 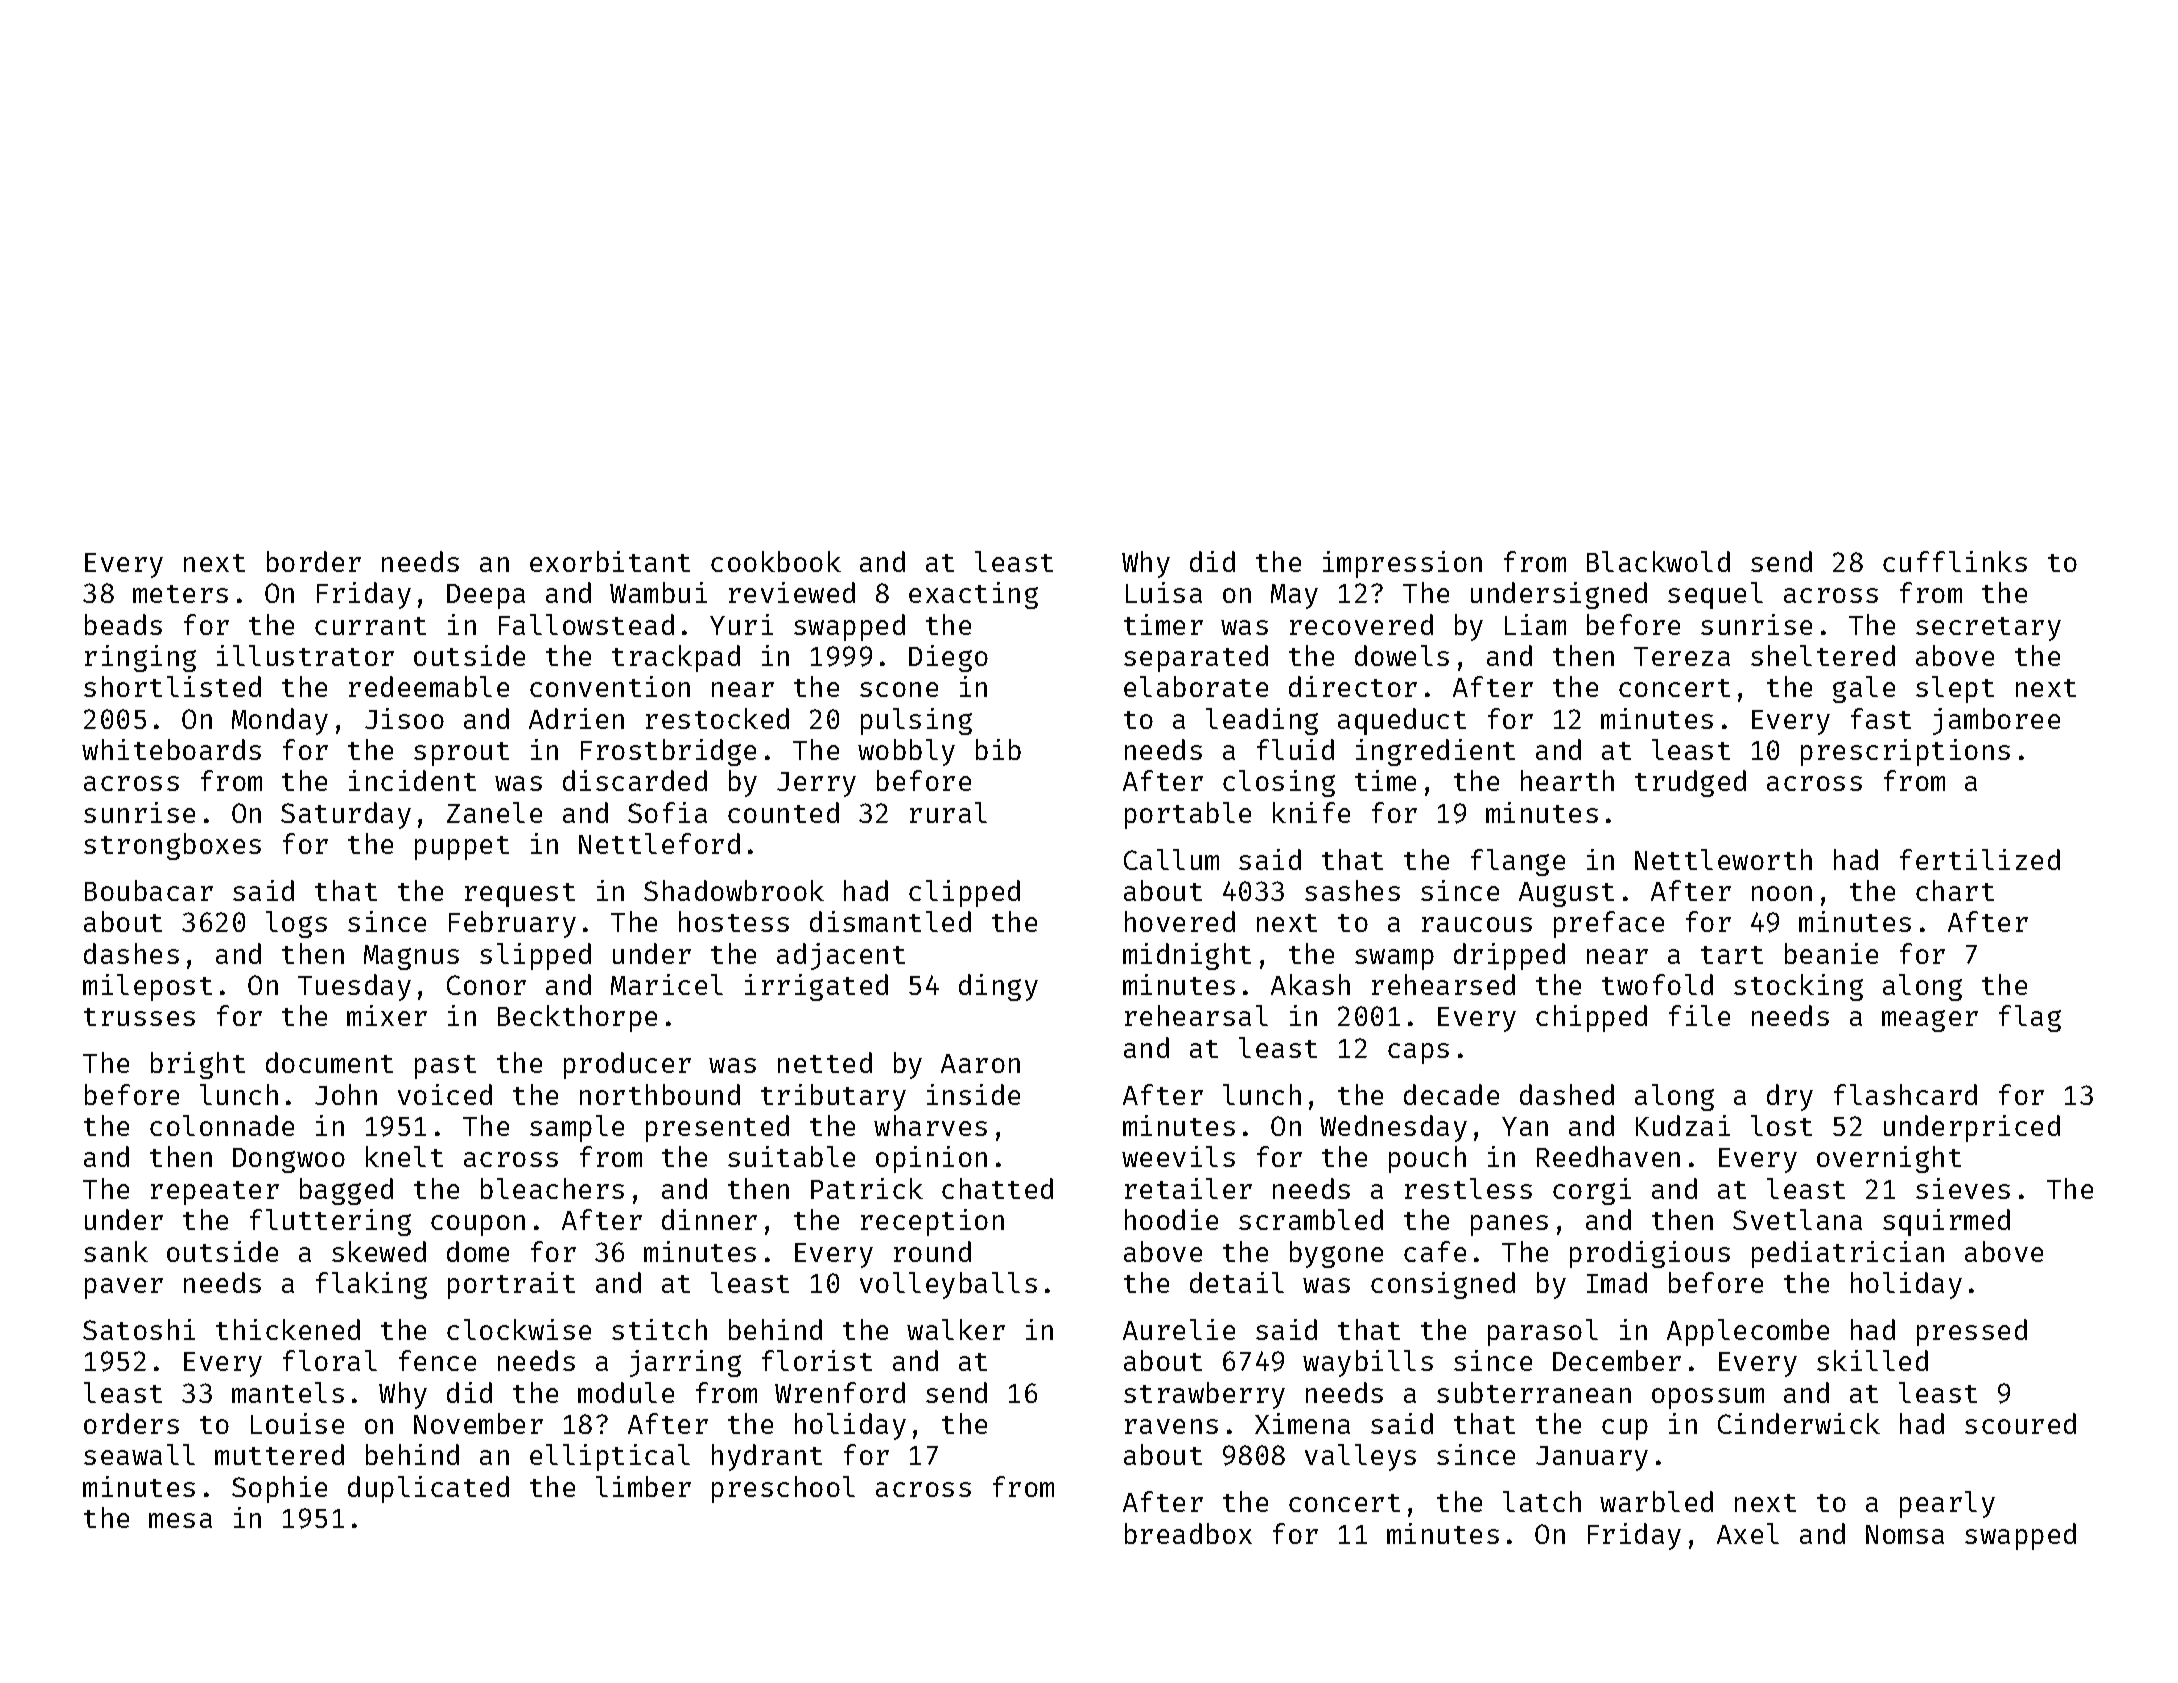 What do you see at coordinates (1848, 1254) in the screenshot?
I see `pediatrician` at bounding box center [1848, 1254].
